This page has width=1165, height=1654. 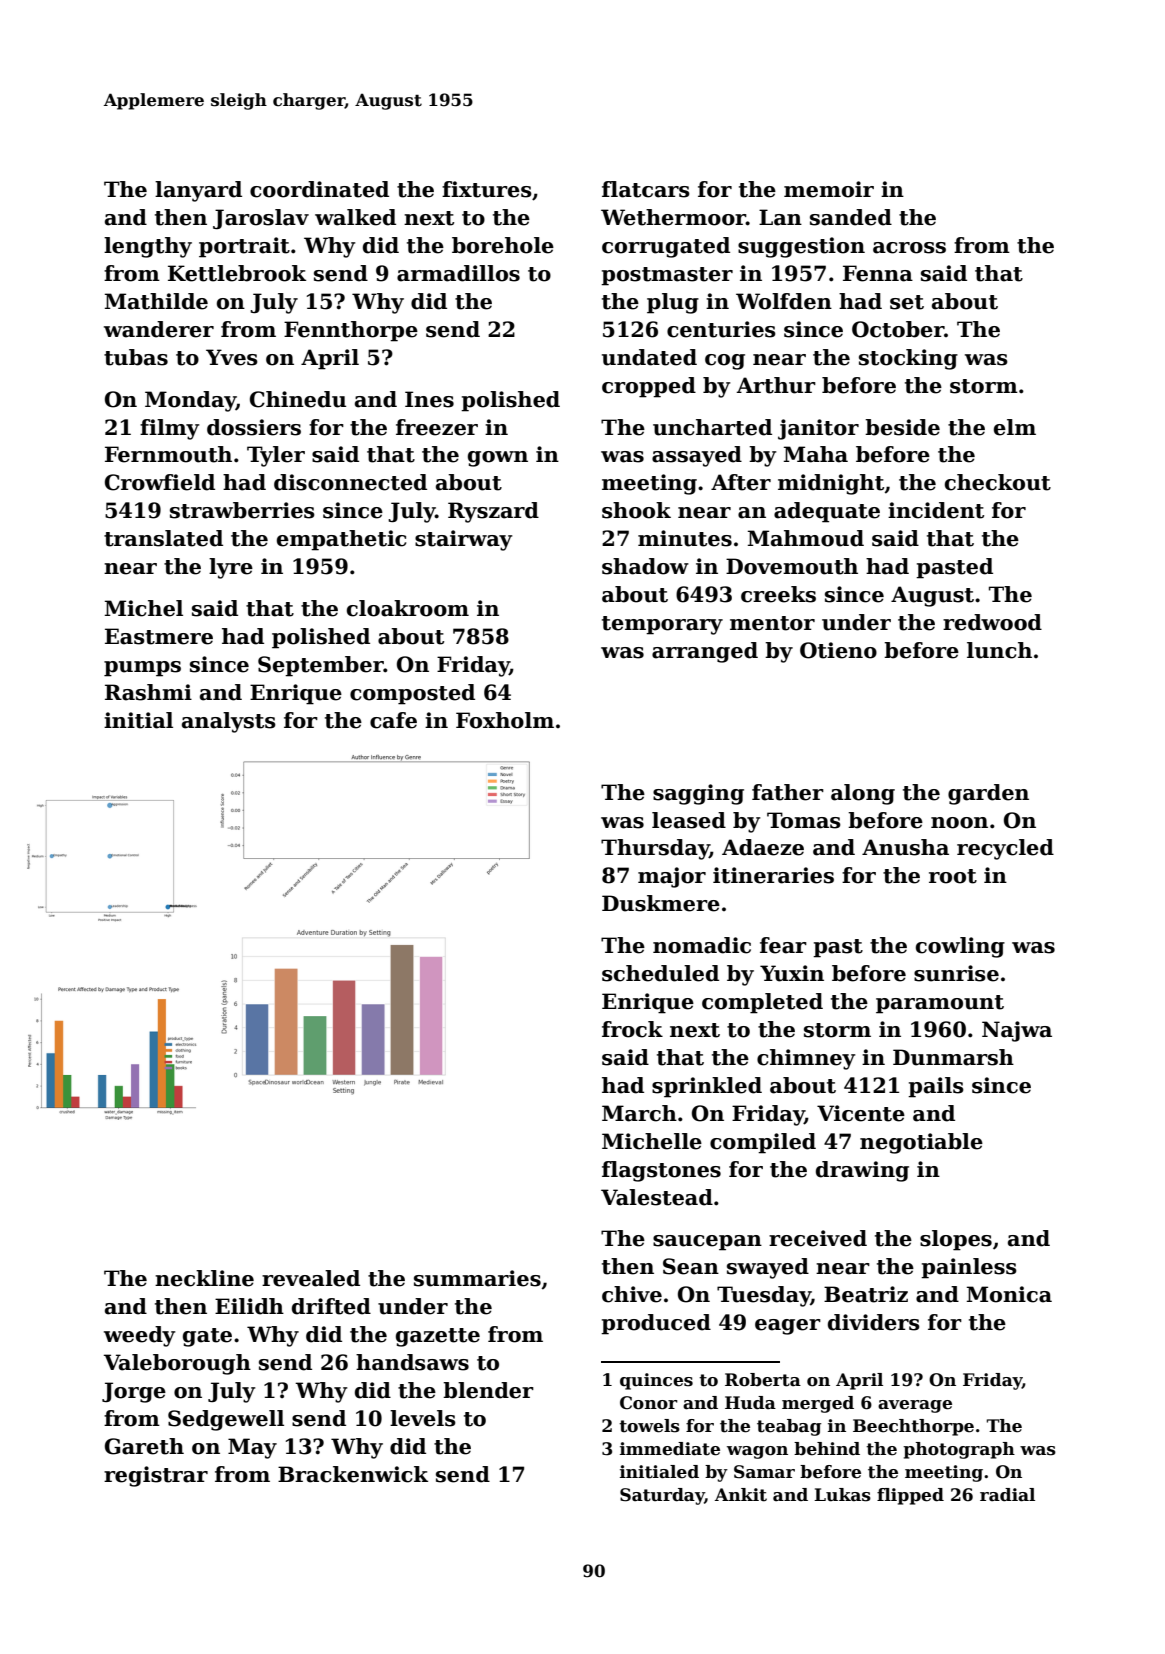 What do you see at coordinates (999, 650) in the page?
I see `lunch` at bounding box center [999, 650].
